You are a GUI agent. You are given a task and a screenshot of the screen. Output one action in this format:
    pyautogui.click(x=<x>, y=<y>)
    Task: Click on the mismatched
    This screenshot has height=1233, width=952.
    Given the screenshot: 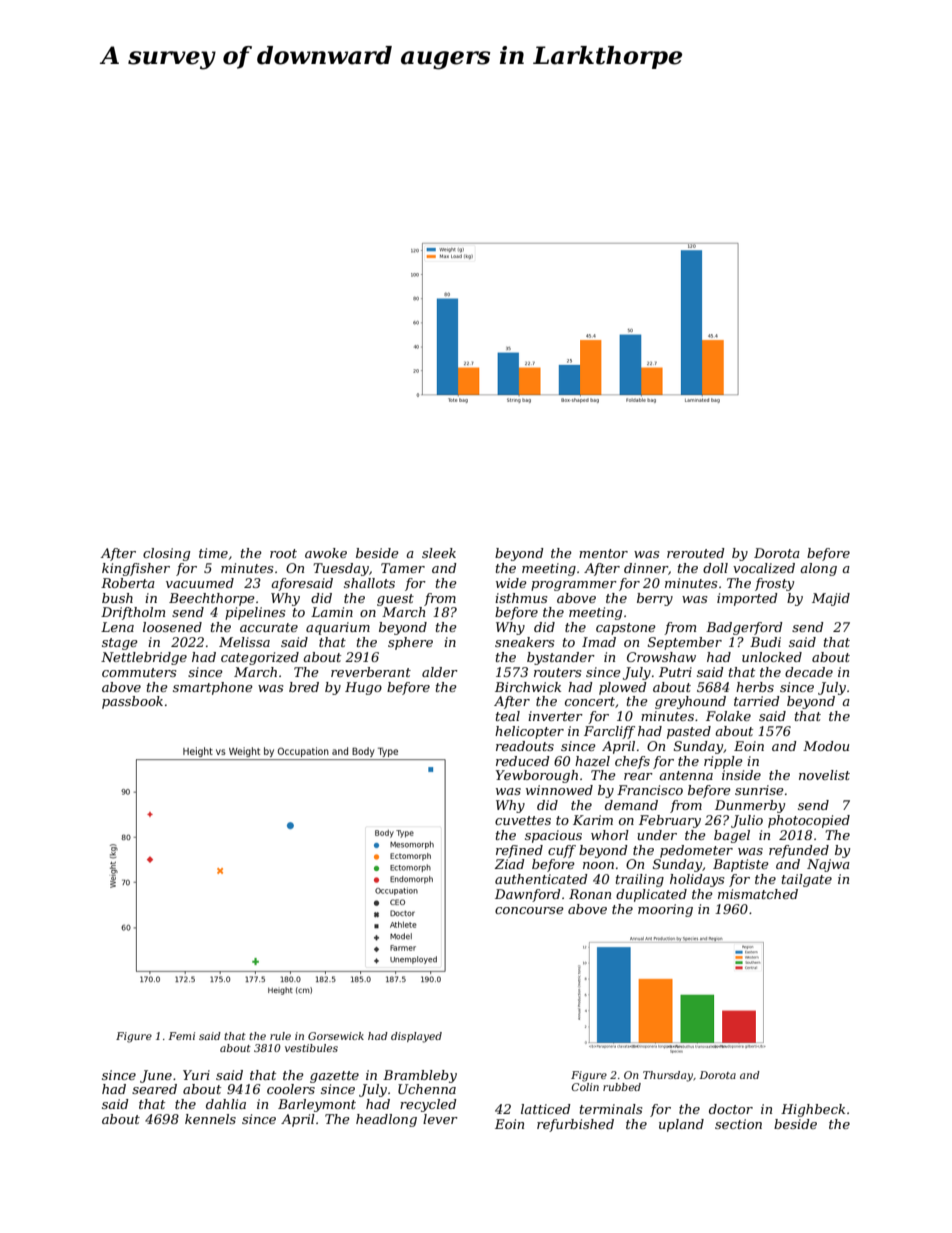 What is the action you would take?
    pyautogui.click(x=758, y=894)
